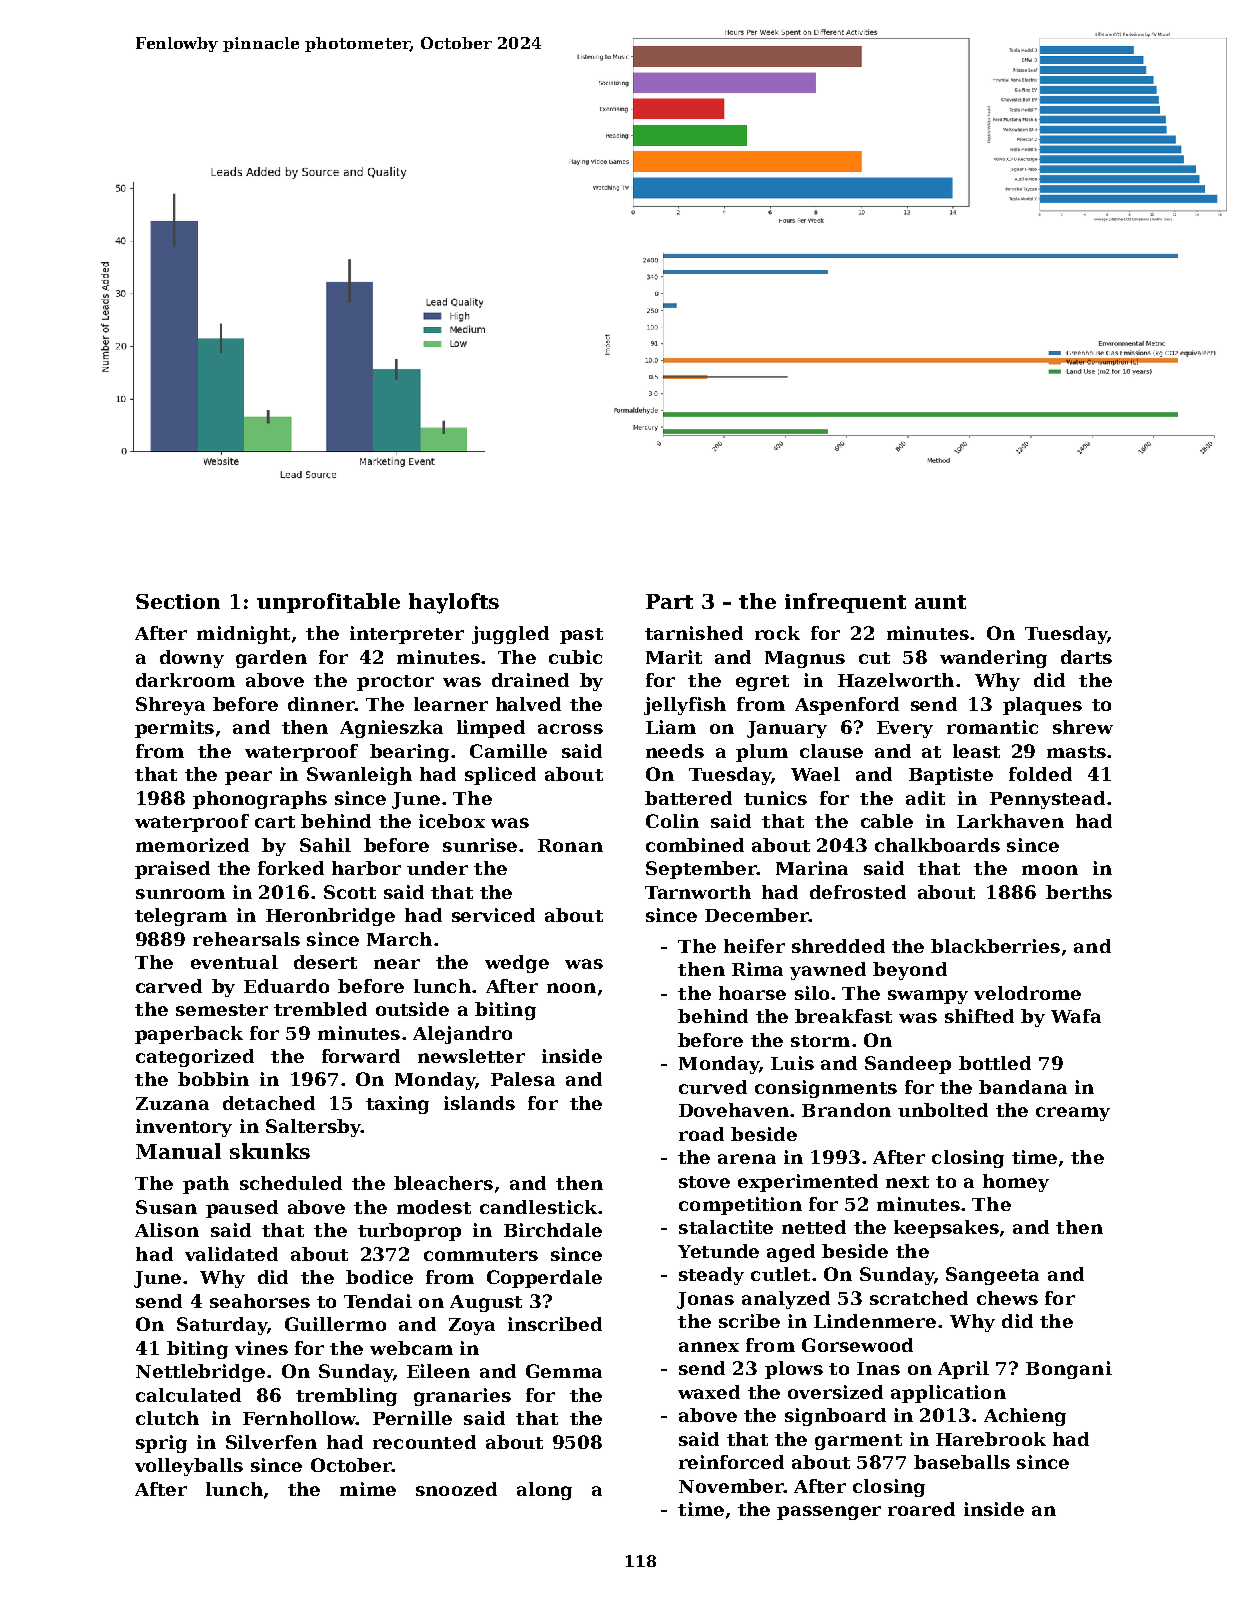 Image resolution: width=1248 pixels, height=1615 pixels. I want to click on permits, so click(174, 729).
